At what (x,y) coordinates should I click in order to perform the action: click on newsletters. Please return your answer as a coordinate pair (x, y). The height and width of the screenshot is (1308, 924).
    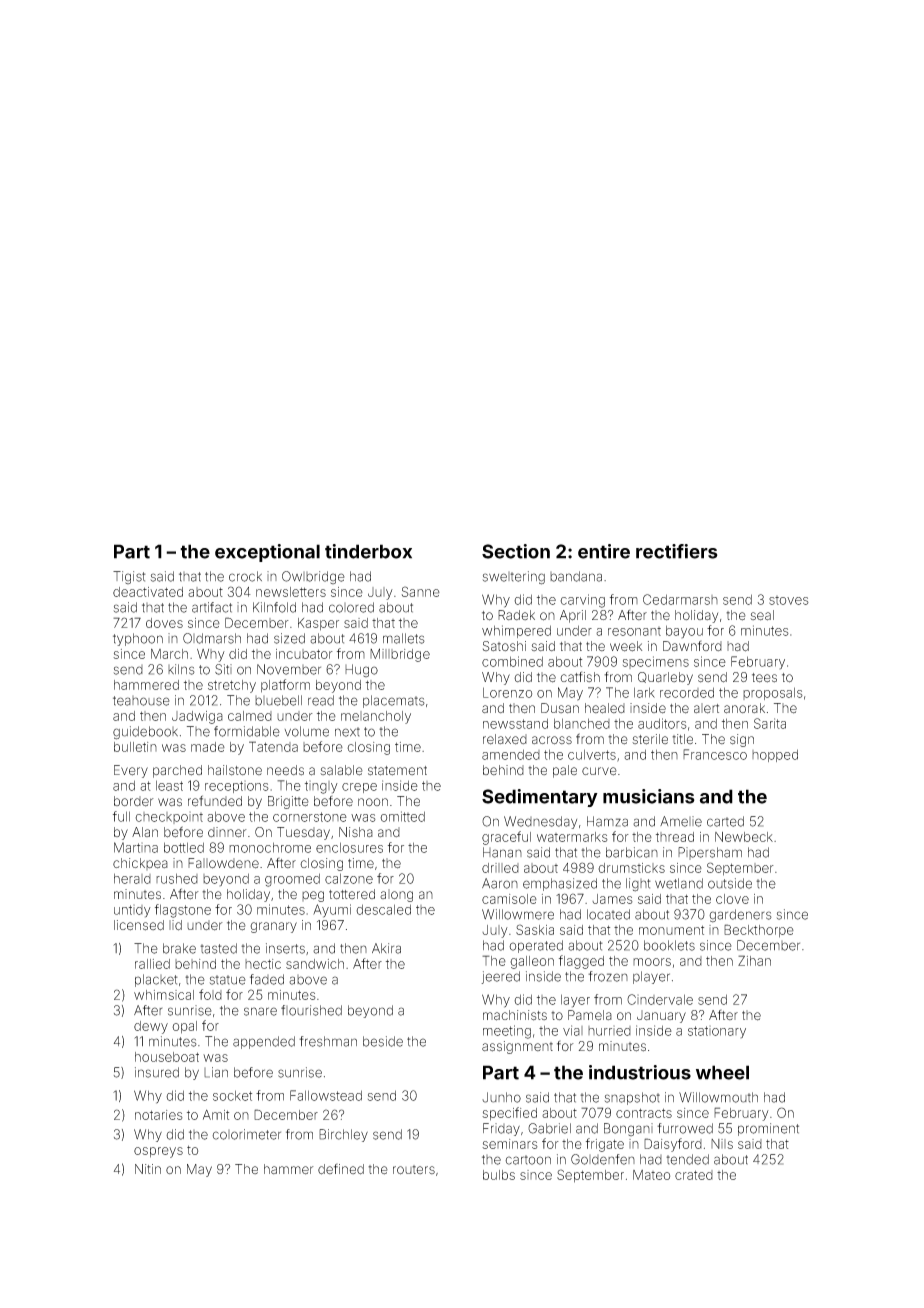
    Looking at the image, I should click on (291, 592).
